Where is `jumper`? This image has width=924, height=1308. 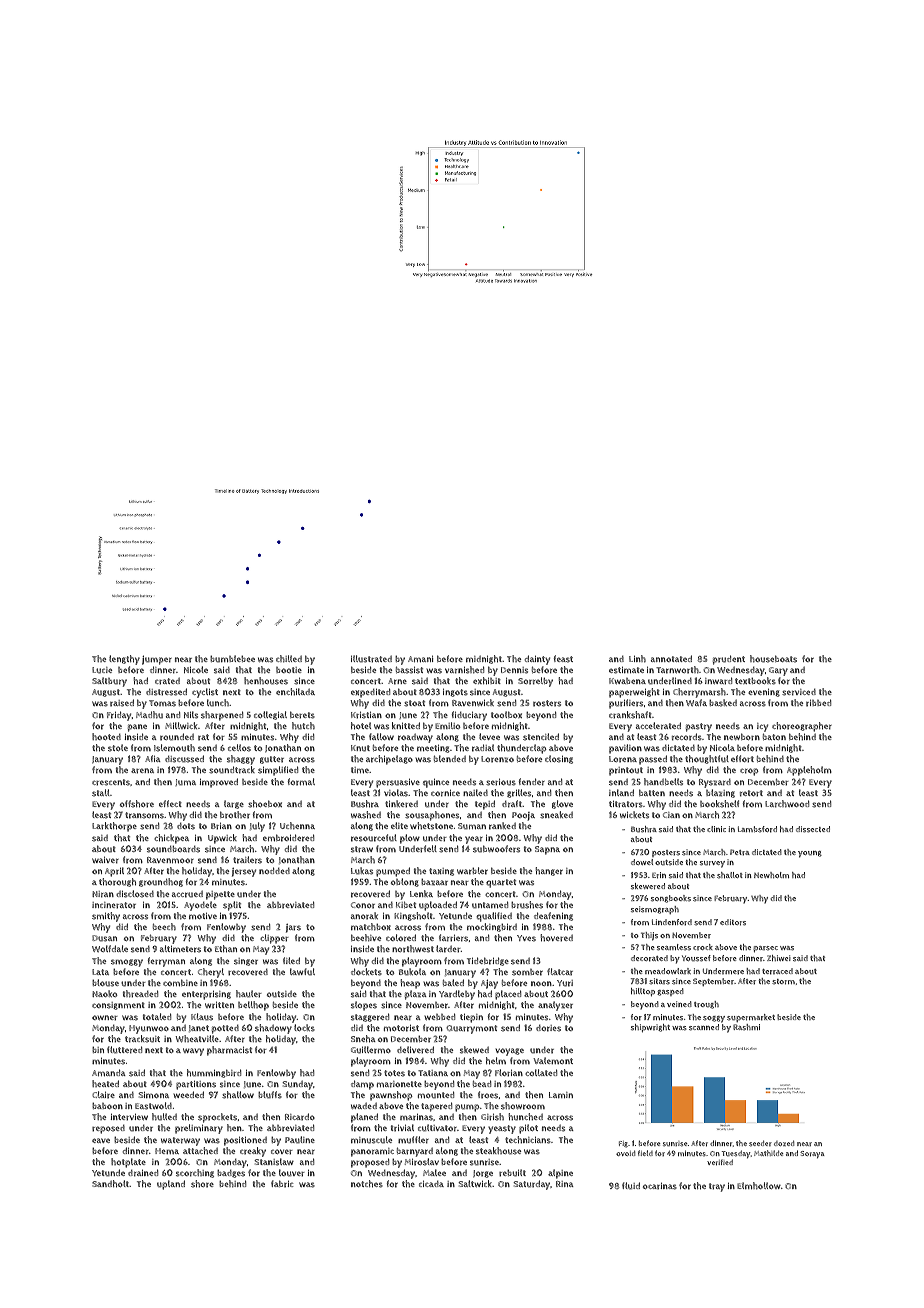 jumper is located at coordinates (157, 660).
